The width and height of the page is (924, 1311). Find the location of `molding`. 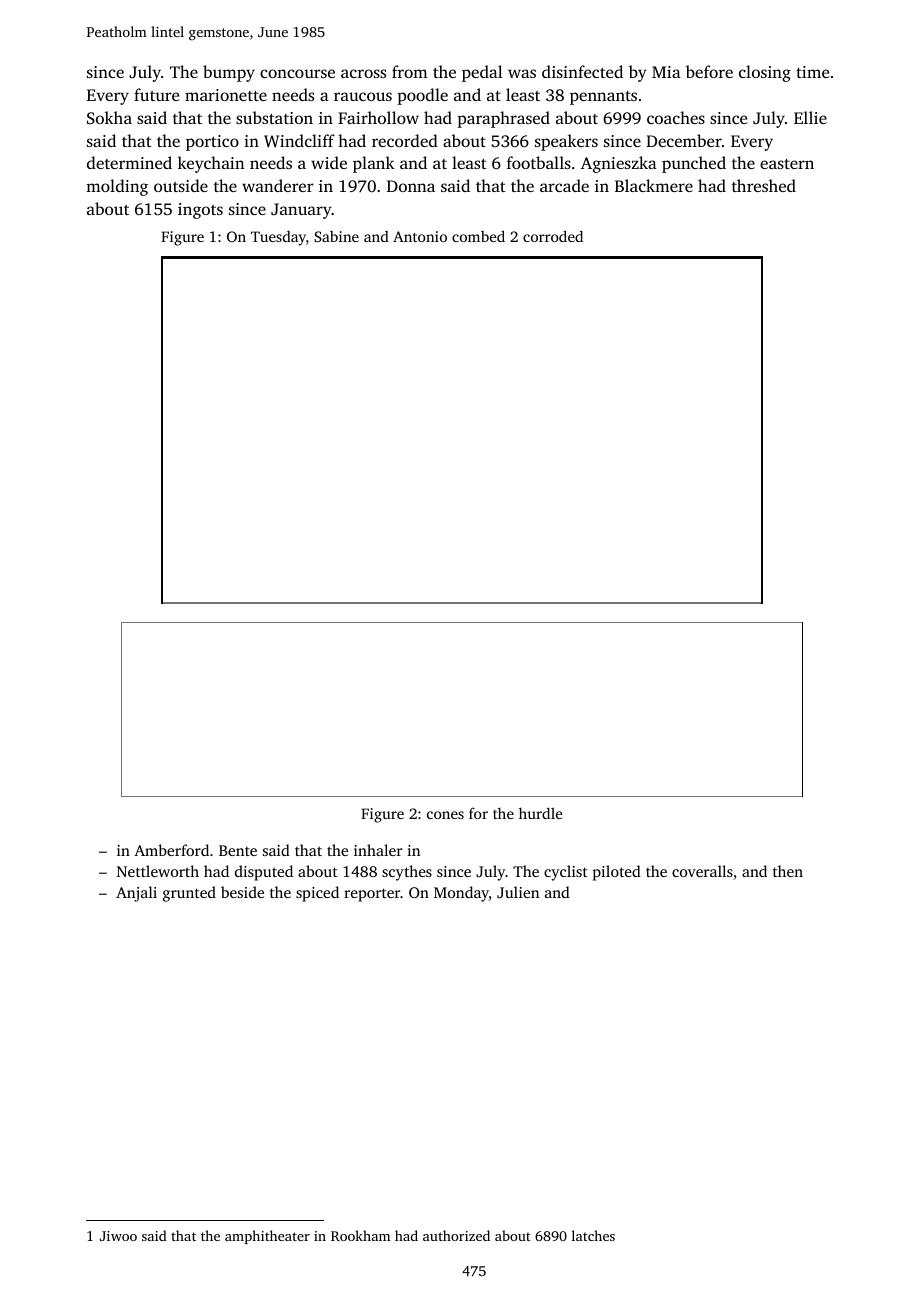

molding is located at coordinates (117, 187).
